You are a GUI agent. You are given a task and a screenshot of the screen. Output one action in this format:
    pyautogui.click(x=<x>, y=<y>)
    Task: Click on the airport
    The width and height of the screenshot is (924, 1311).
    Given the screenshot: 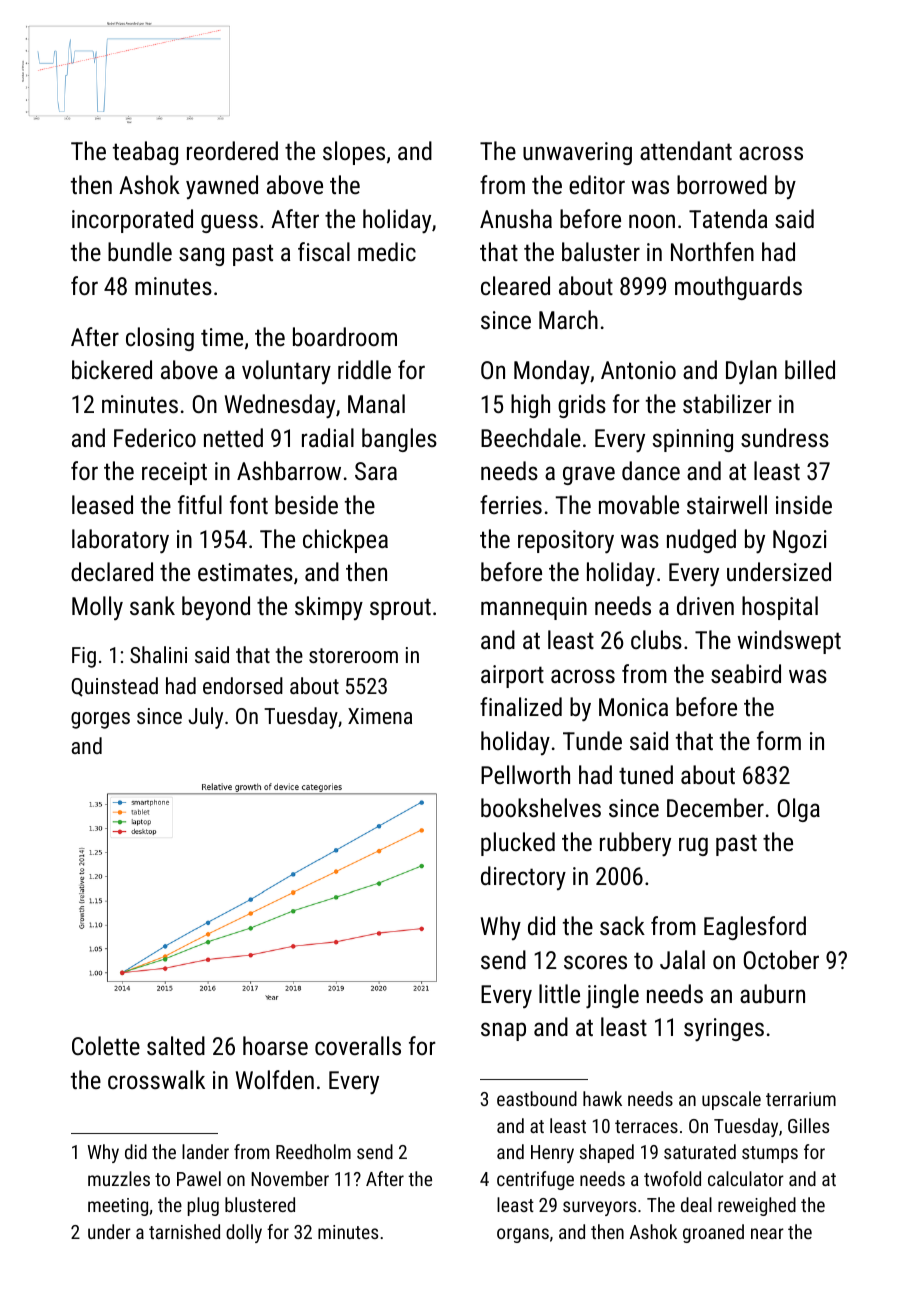 What is the action you would take?
    pyautogui.click(x=512, y=676)
